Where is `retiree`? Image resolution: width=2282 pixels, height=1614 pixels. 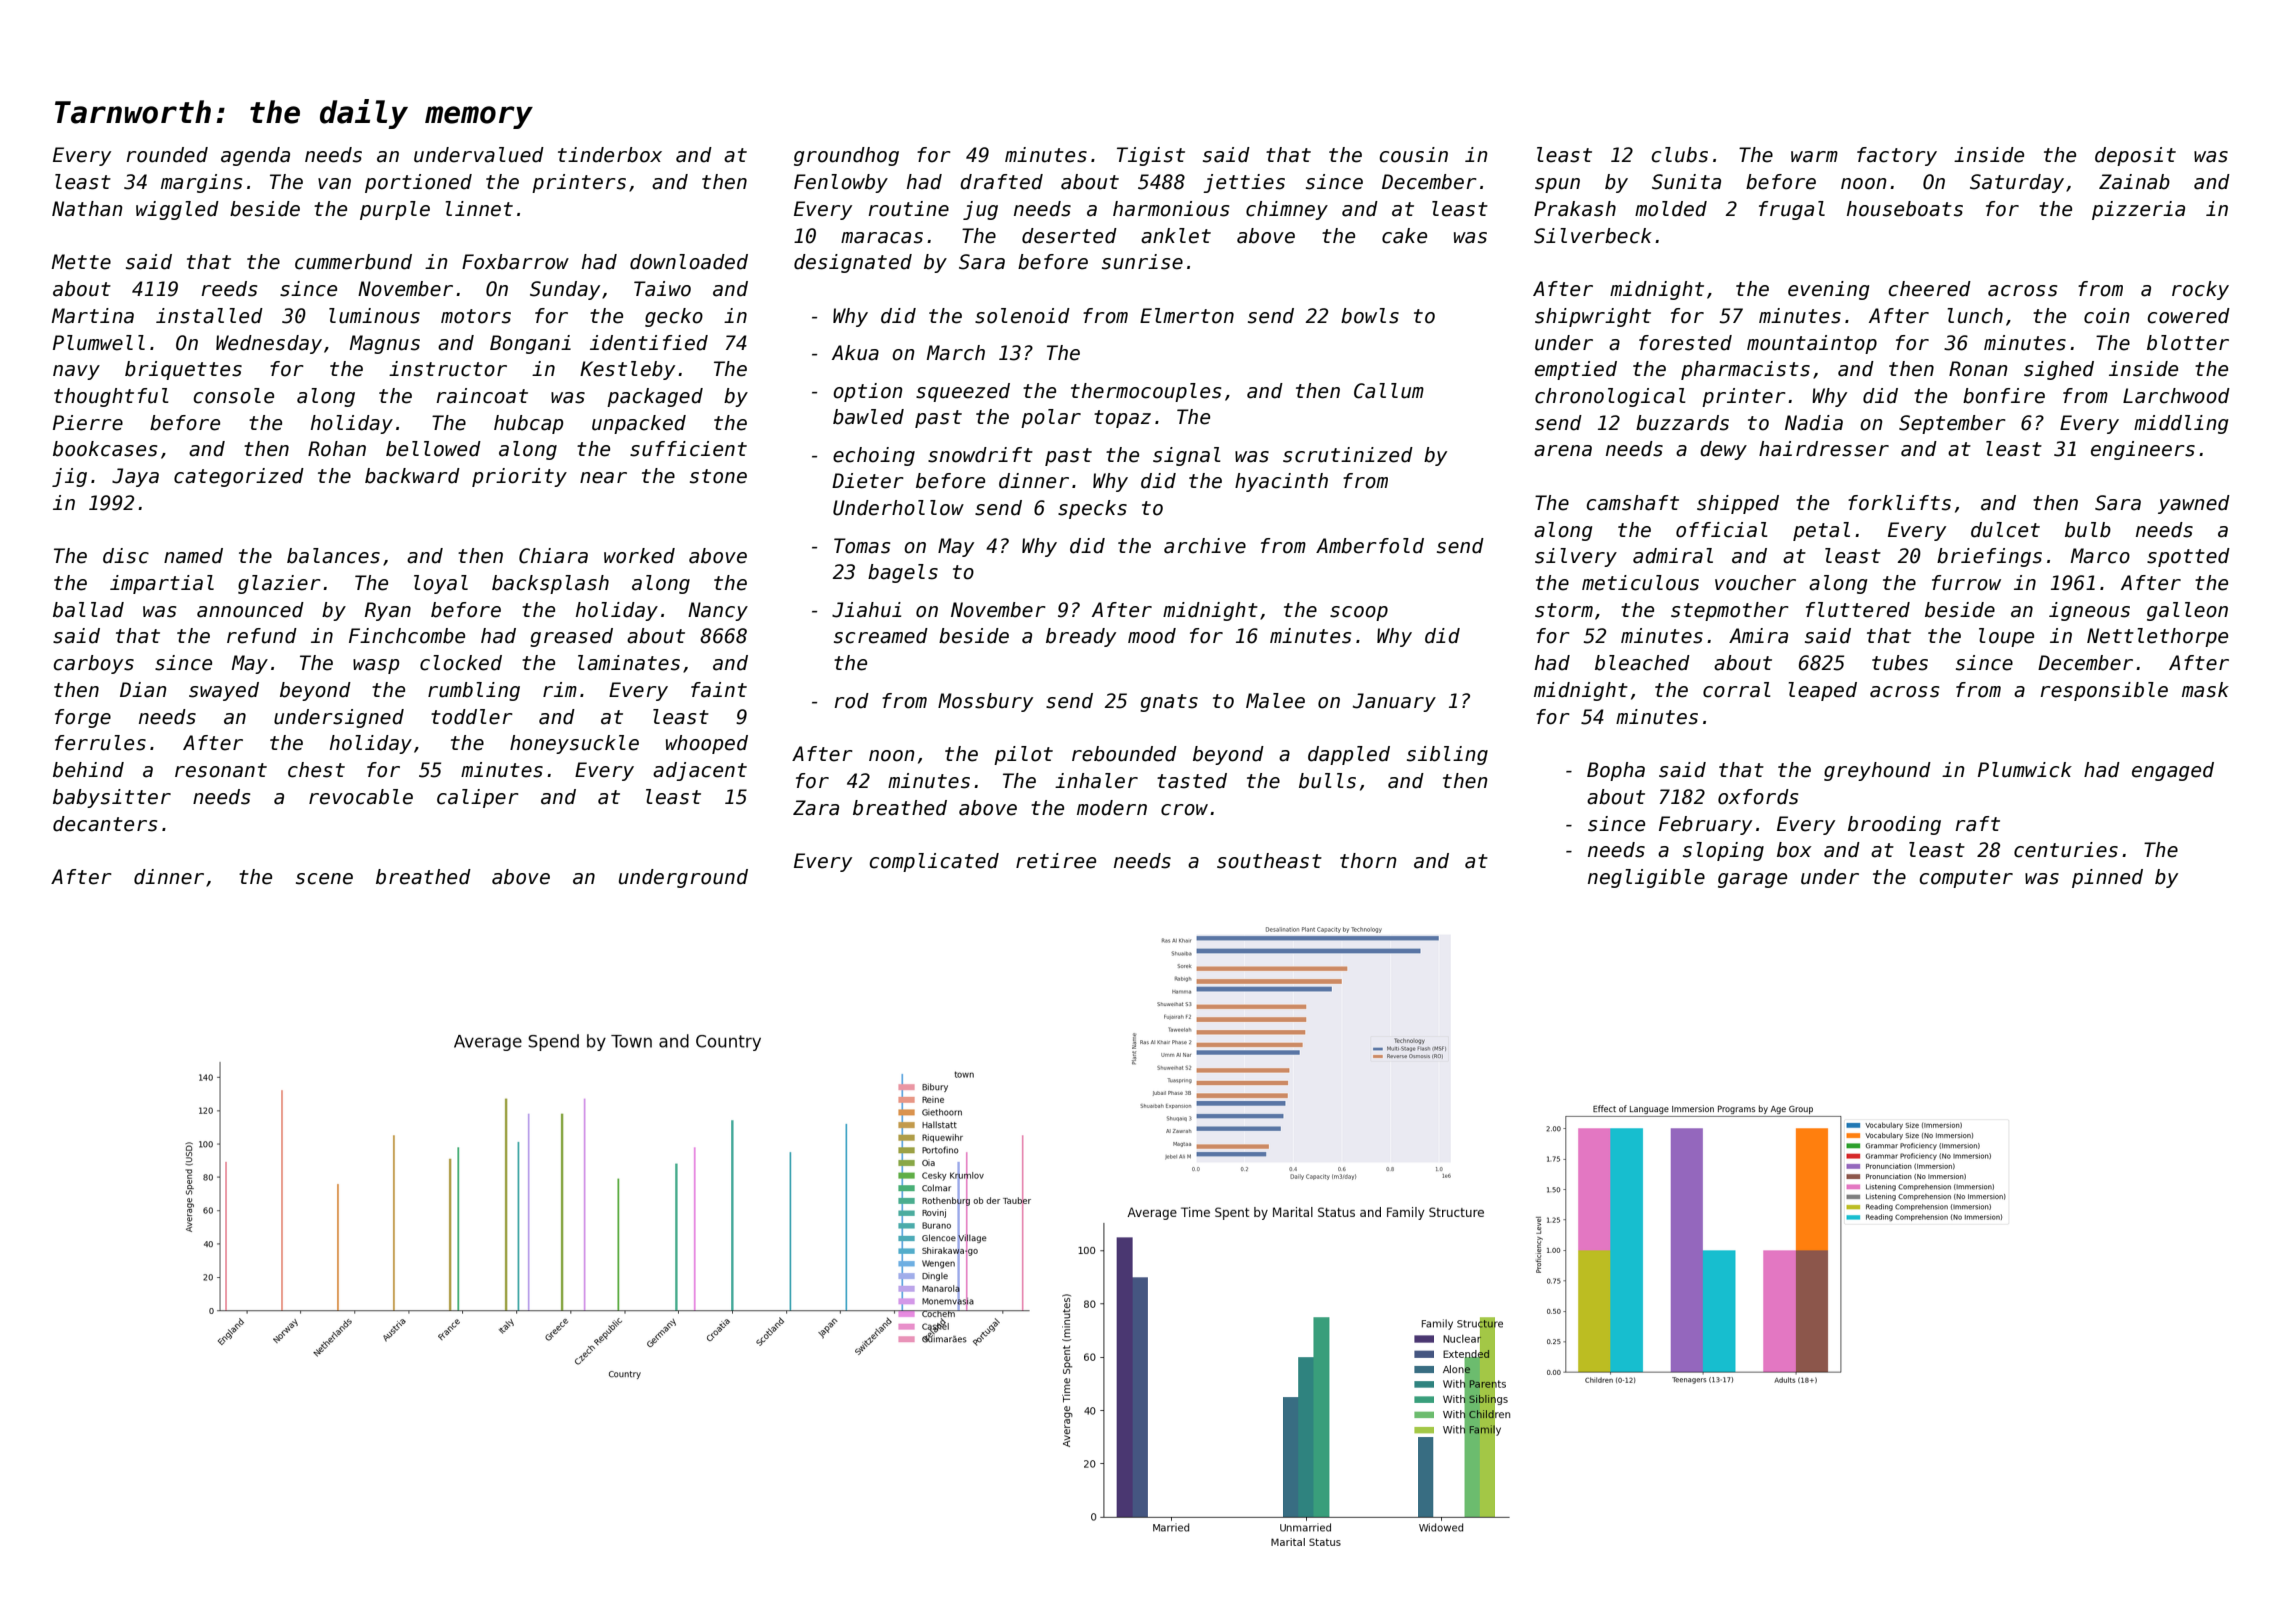 retiree is located at coordinates (1056, 861).
